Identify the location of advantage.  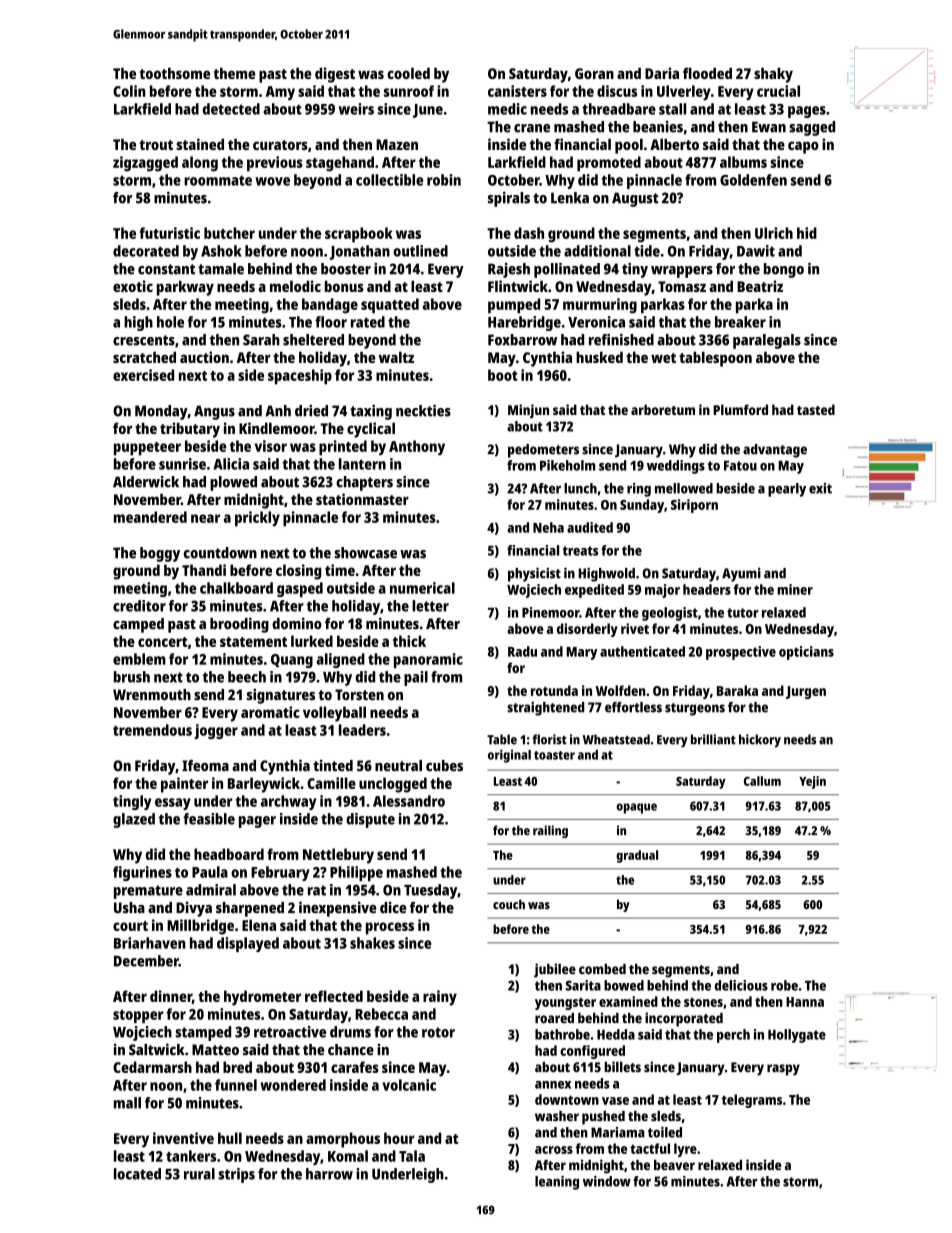
(775, 451).
